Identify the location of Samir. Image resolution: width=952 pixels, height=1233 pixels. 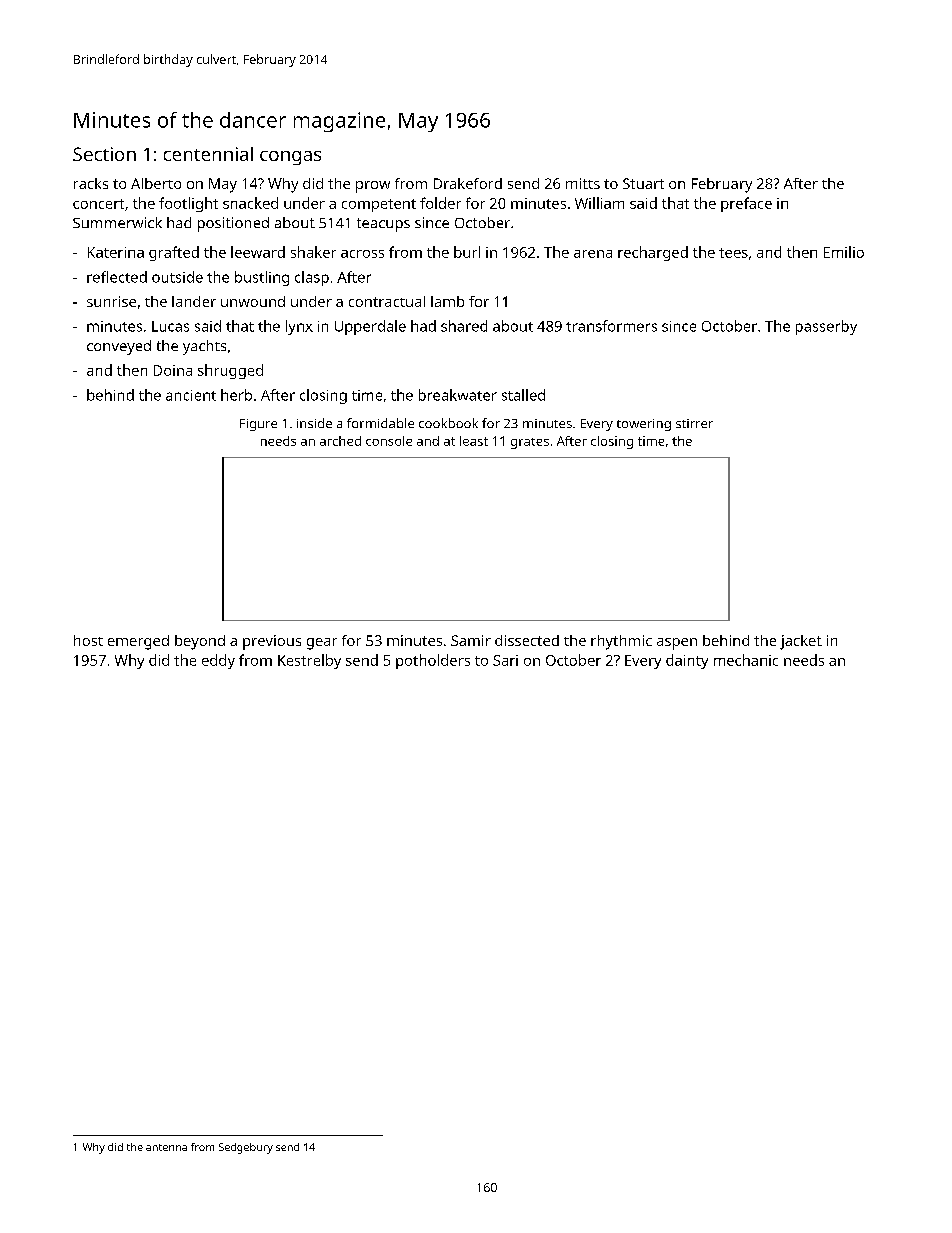
(471, 640).
